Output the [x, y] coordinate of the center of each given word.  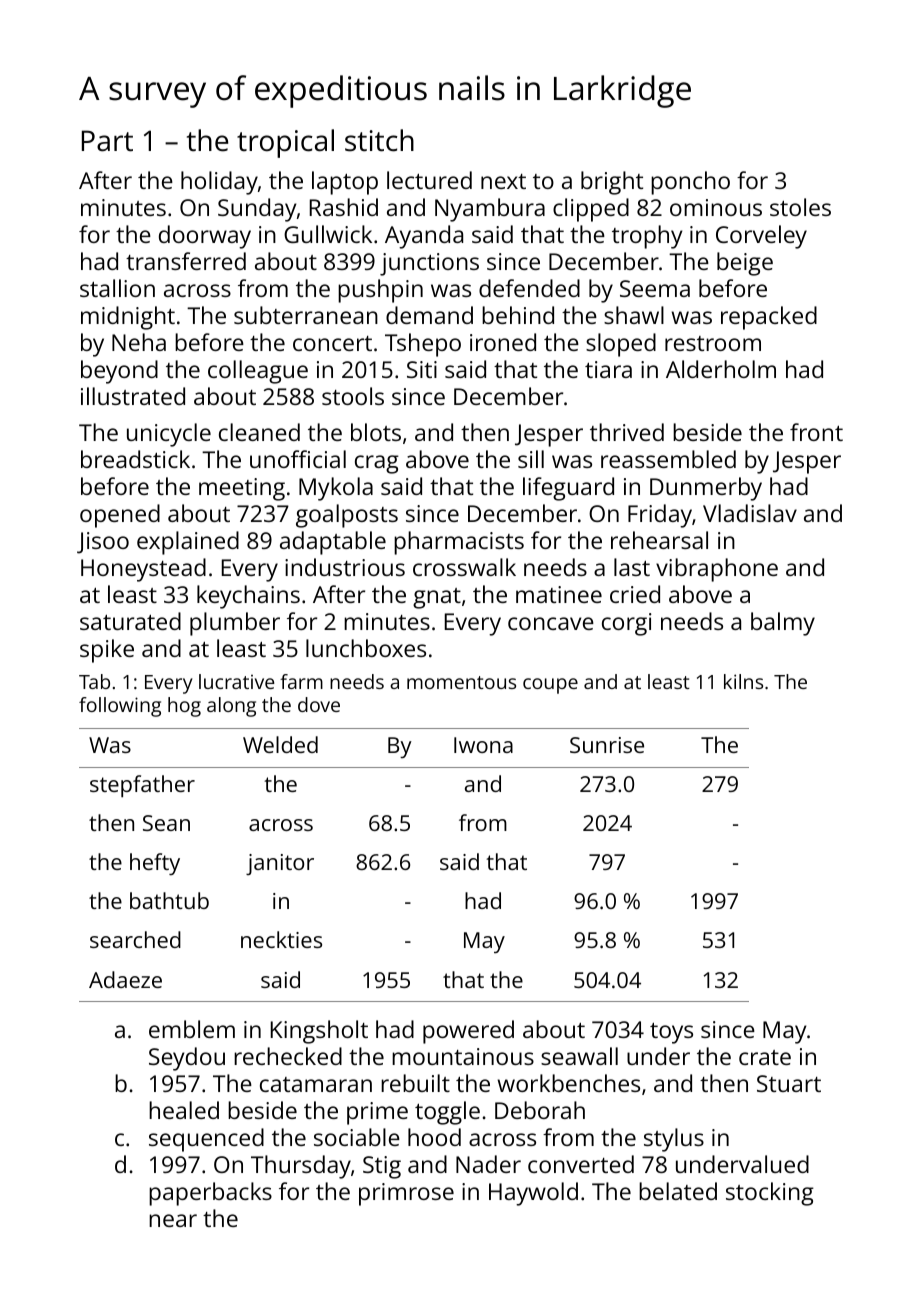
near [173, 1220]
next [503, 181]
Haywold [533, 1194]
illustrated [133, 396]
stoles [800, 207]
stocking [770, 1194]
